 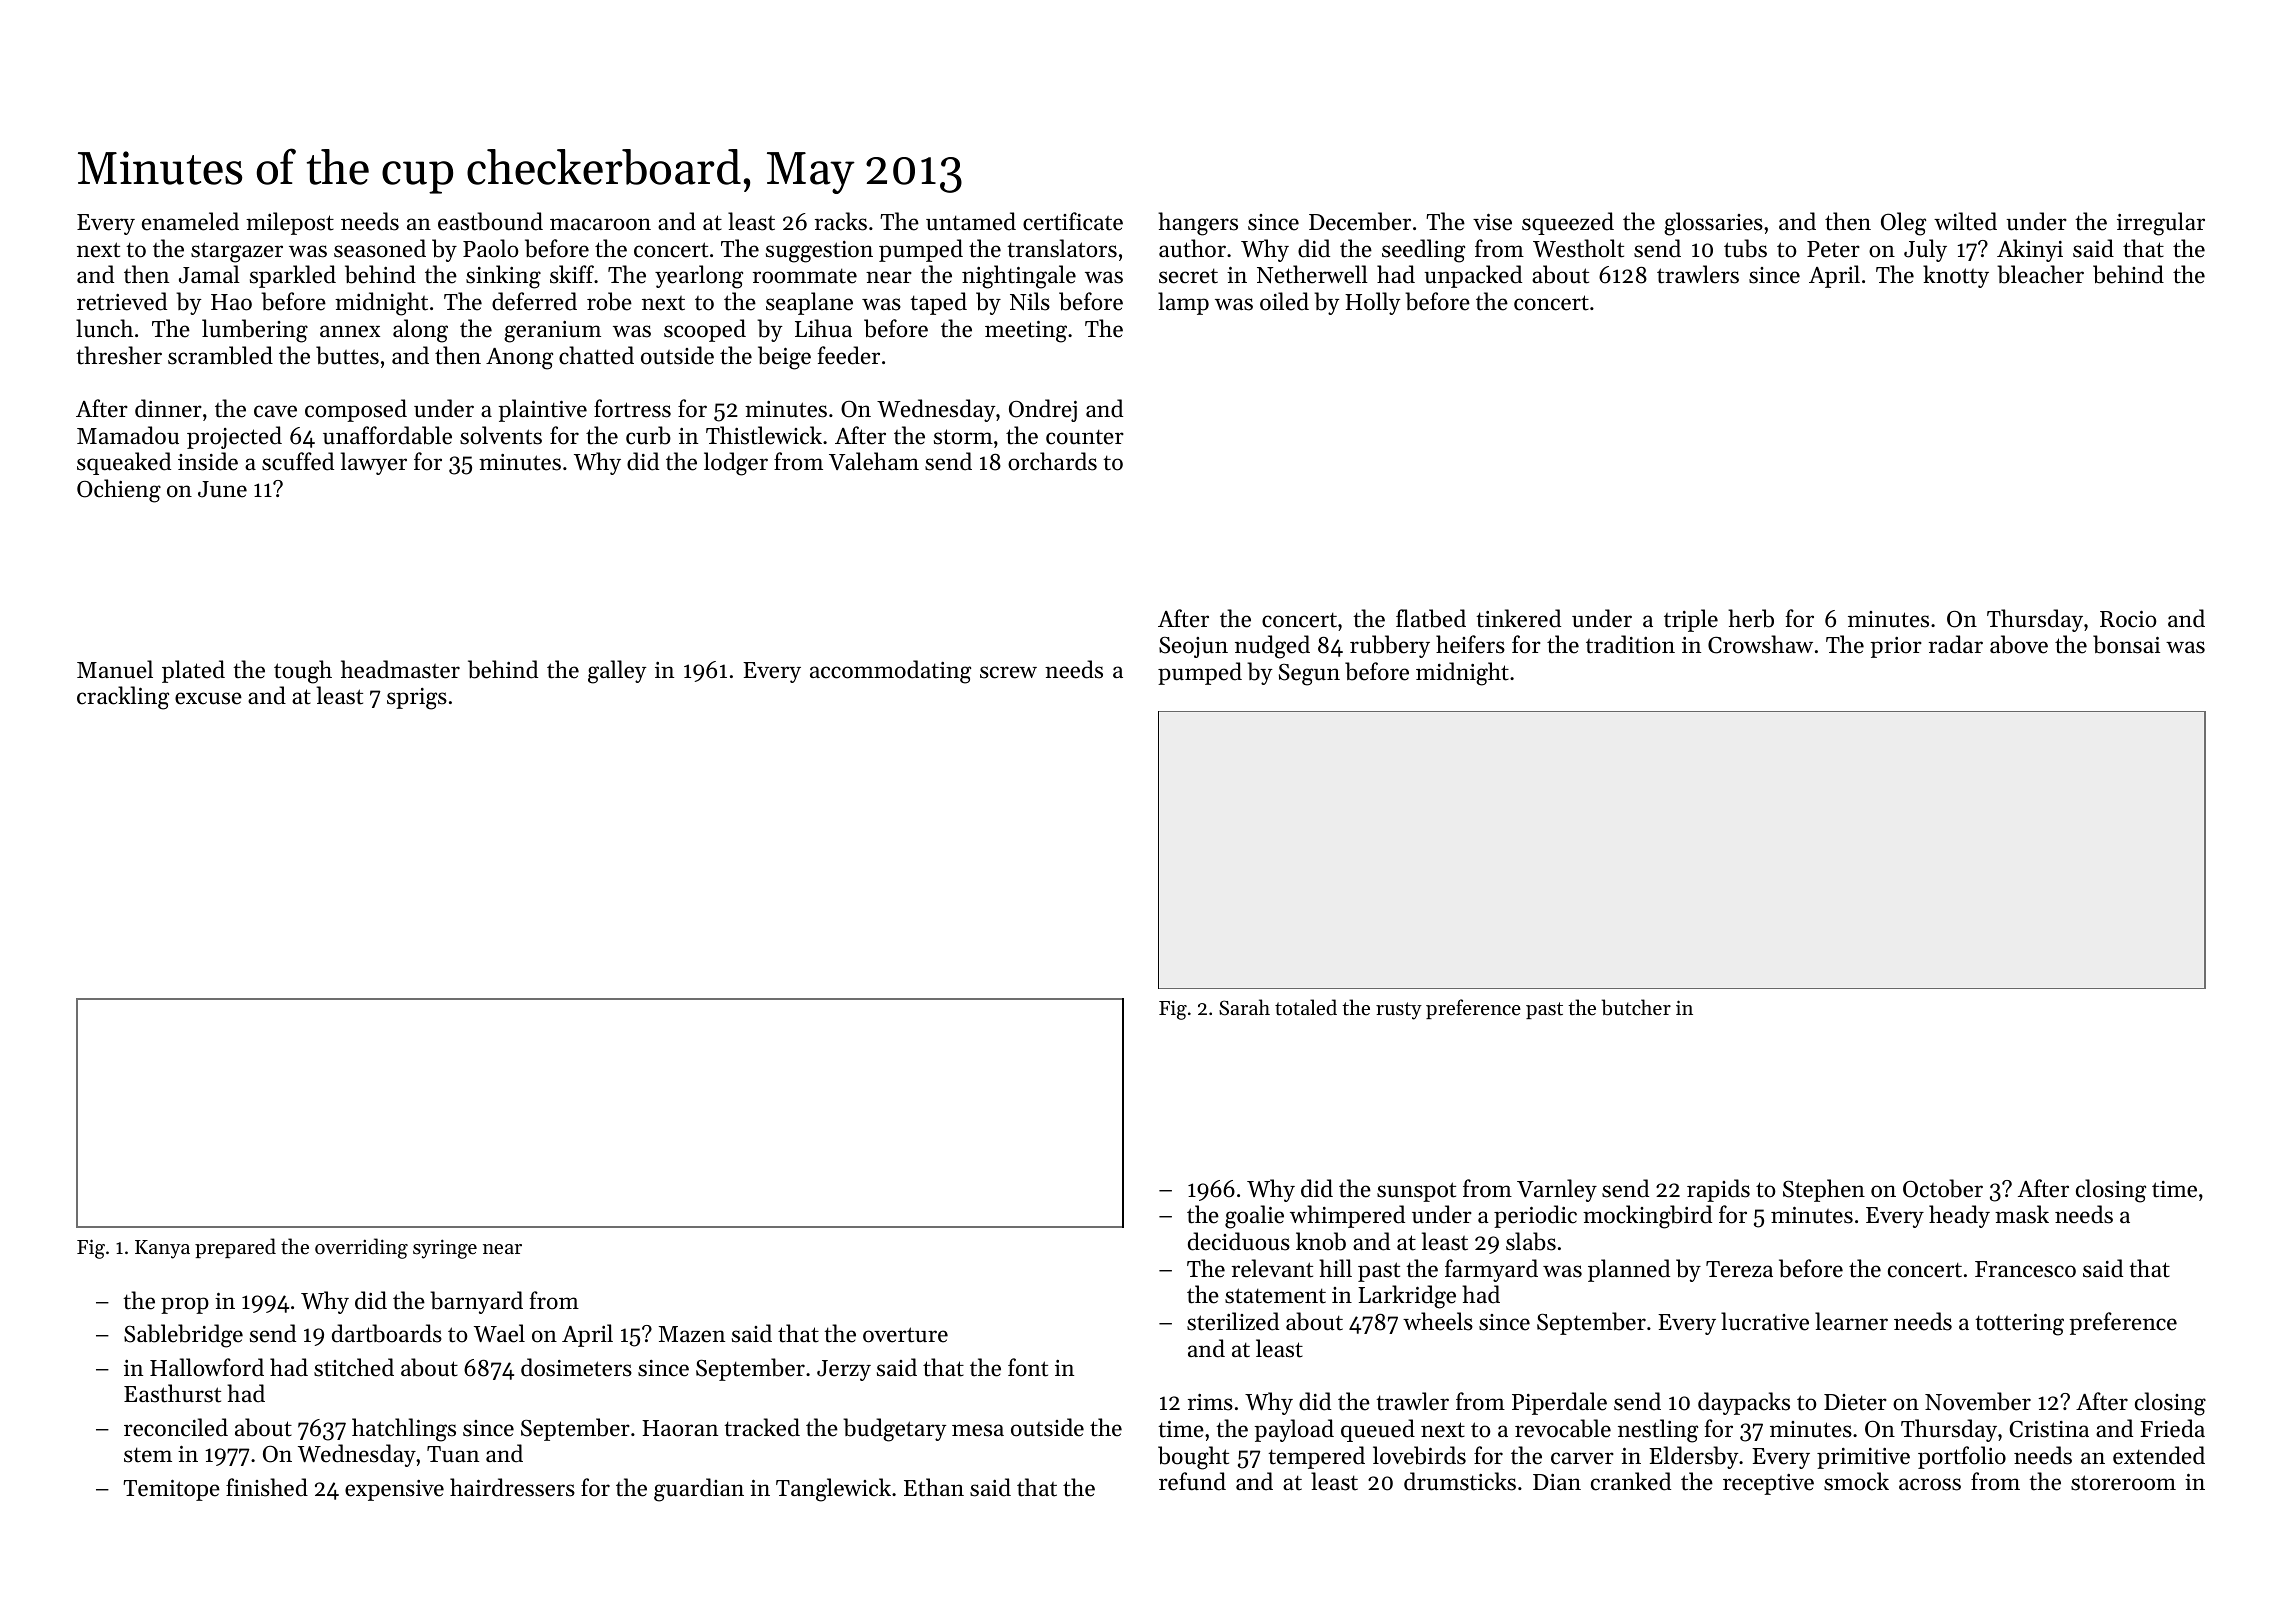 I want to click on knotty, so click(x=1956, y=276).
